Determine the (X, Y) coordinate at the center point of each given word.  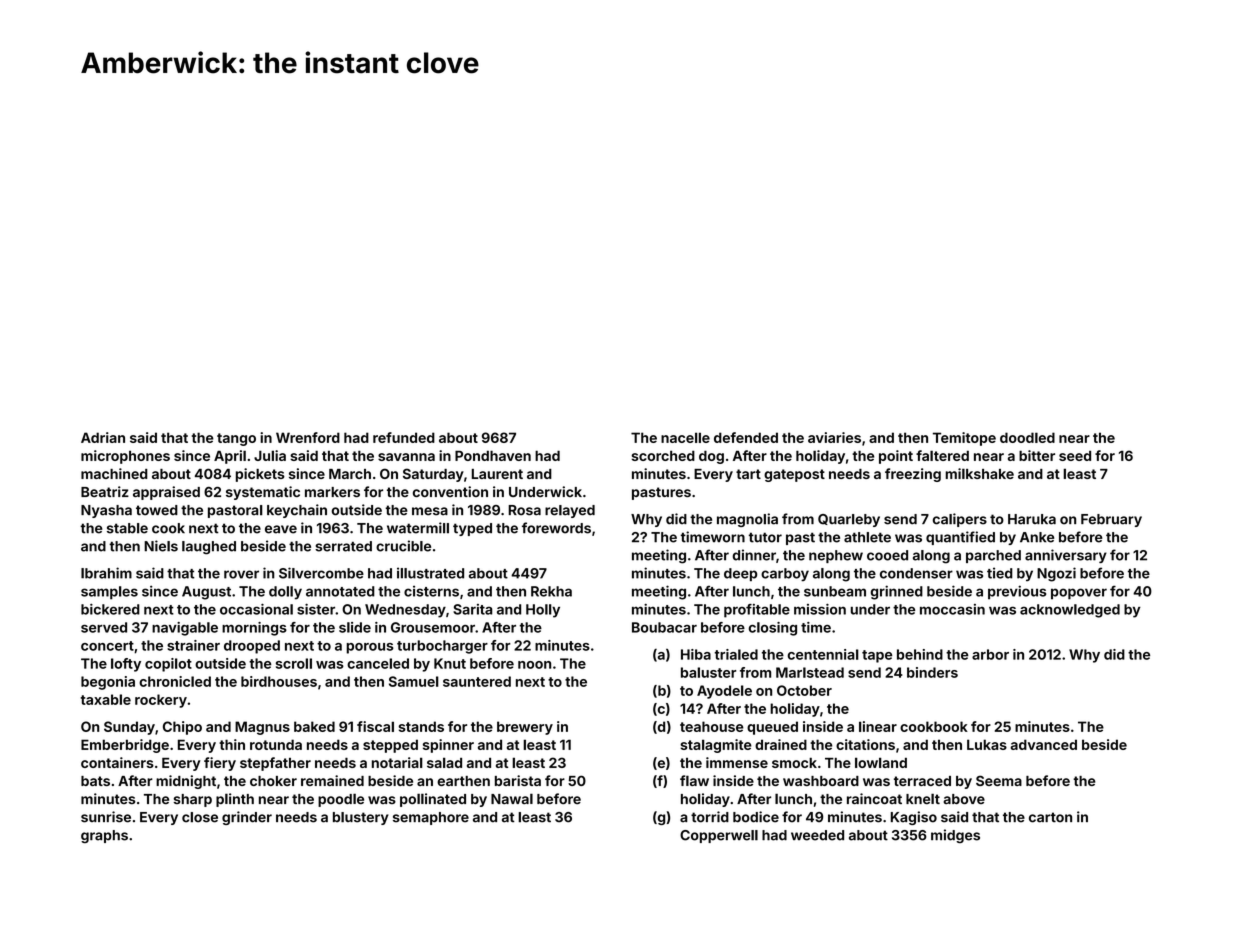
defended (746, 437)
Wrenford (308, 437)
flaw (694, 780)
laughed (209, 548)
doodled (1027, 437)
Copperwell (719, 836)
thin (232, 744)
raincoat (874, 798)
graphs (104, 836)
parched (993, 556)
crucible (403, 546)
